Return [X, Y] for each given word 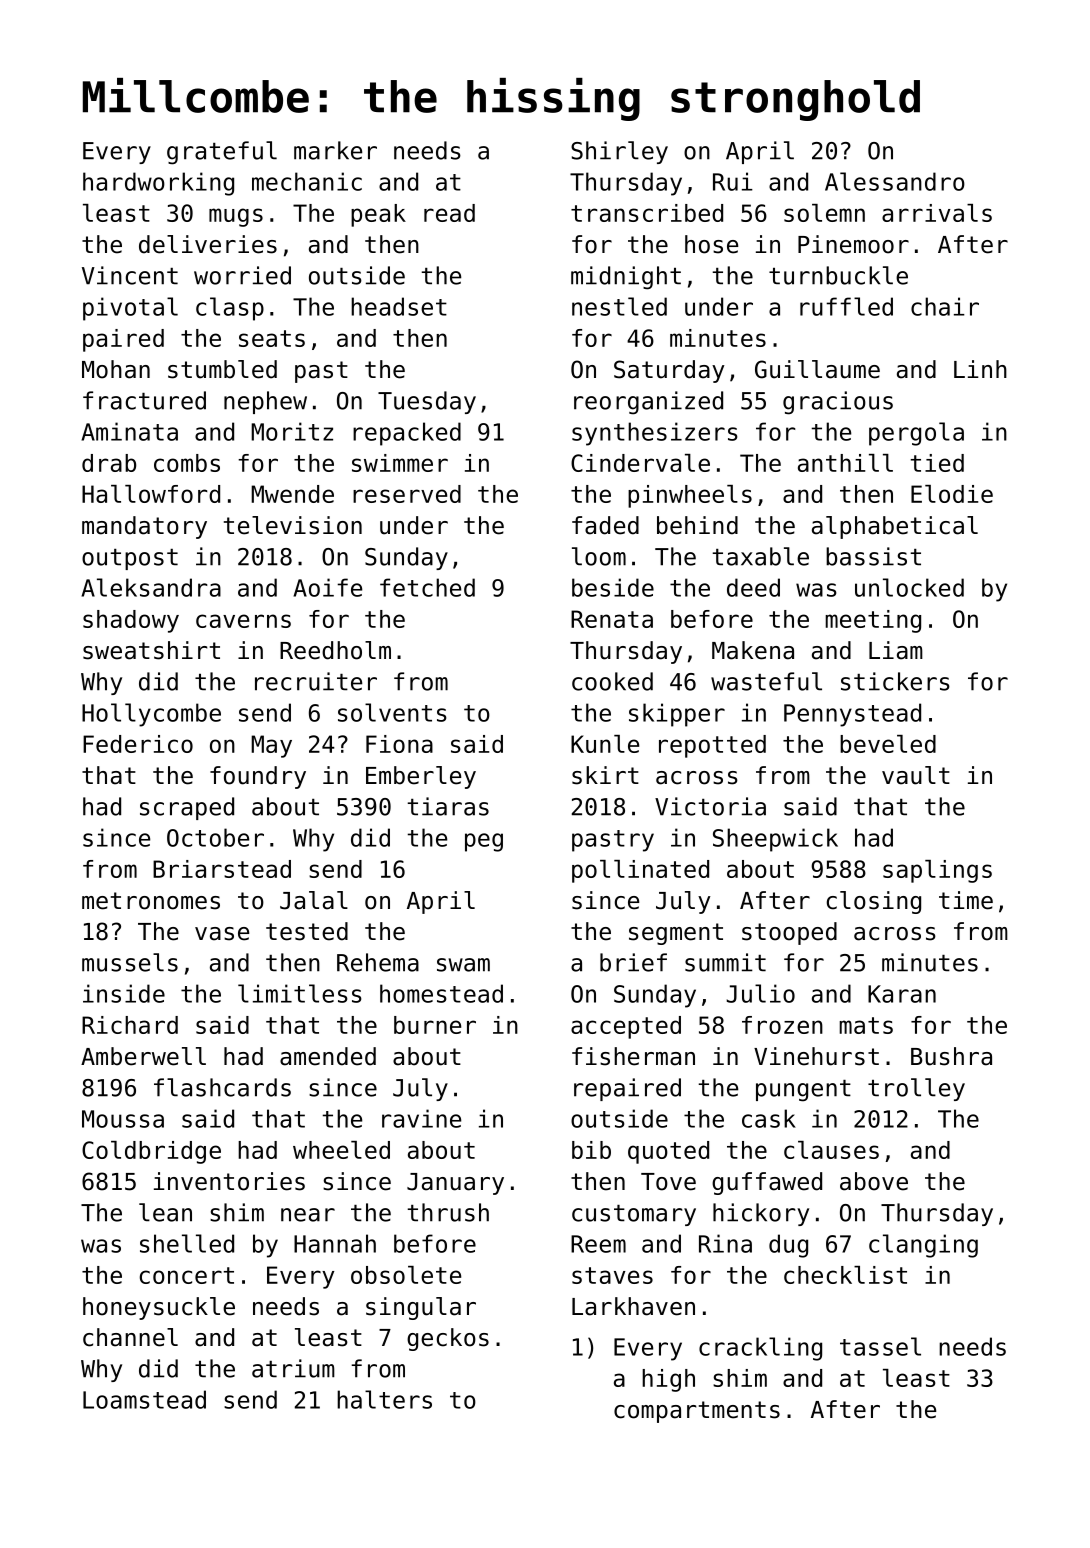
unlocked [909, 587]
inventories [229, 1181]
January [455, 1184]
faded [605, 525]
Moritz [292, 431]
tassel [880, 1346]
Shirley [619, 152]
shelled [187, 1243]
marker [335, 150]
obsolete [406, 1275]
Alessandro [895, 181]
